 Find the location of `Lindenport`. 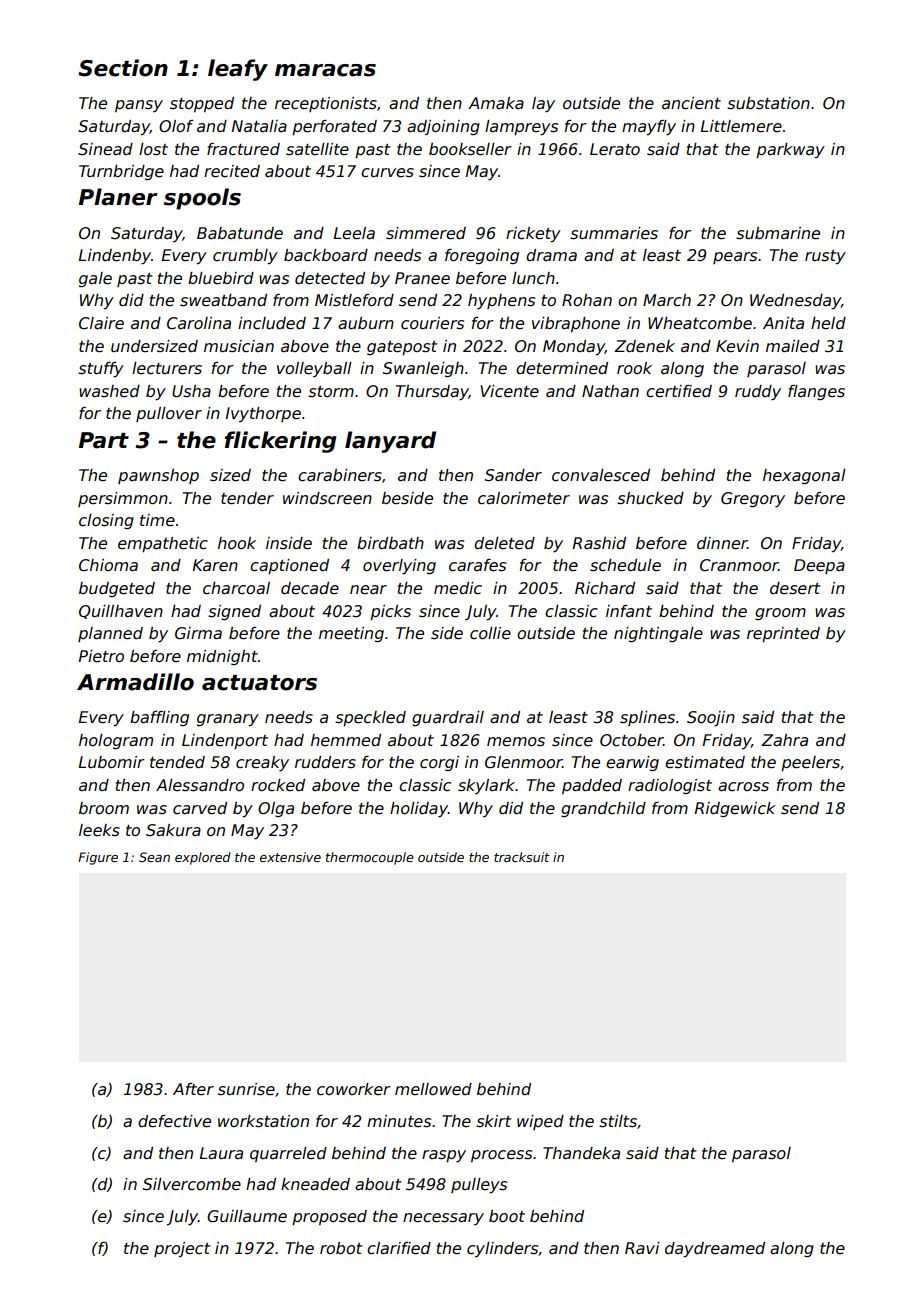

Lindenport is located at coordinates (225, 741).
